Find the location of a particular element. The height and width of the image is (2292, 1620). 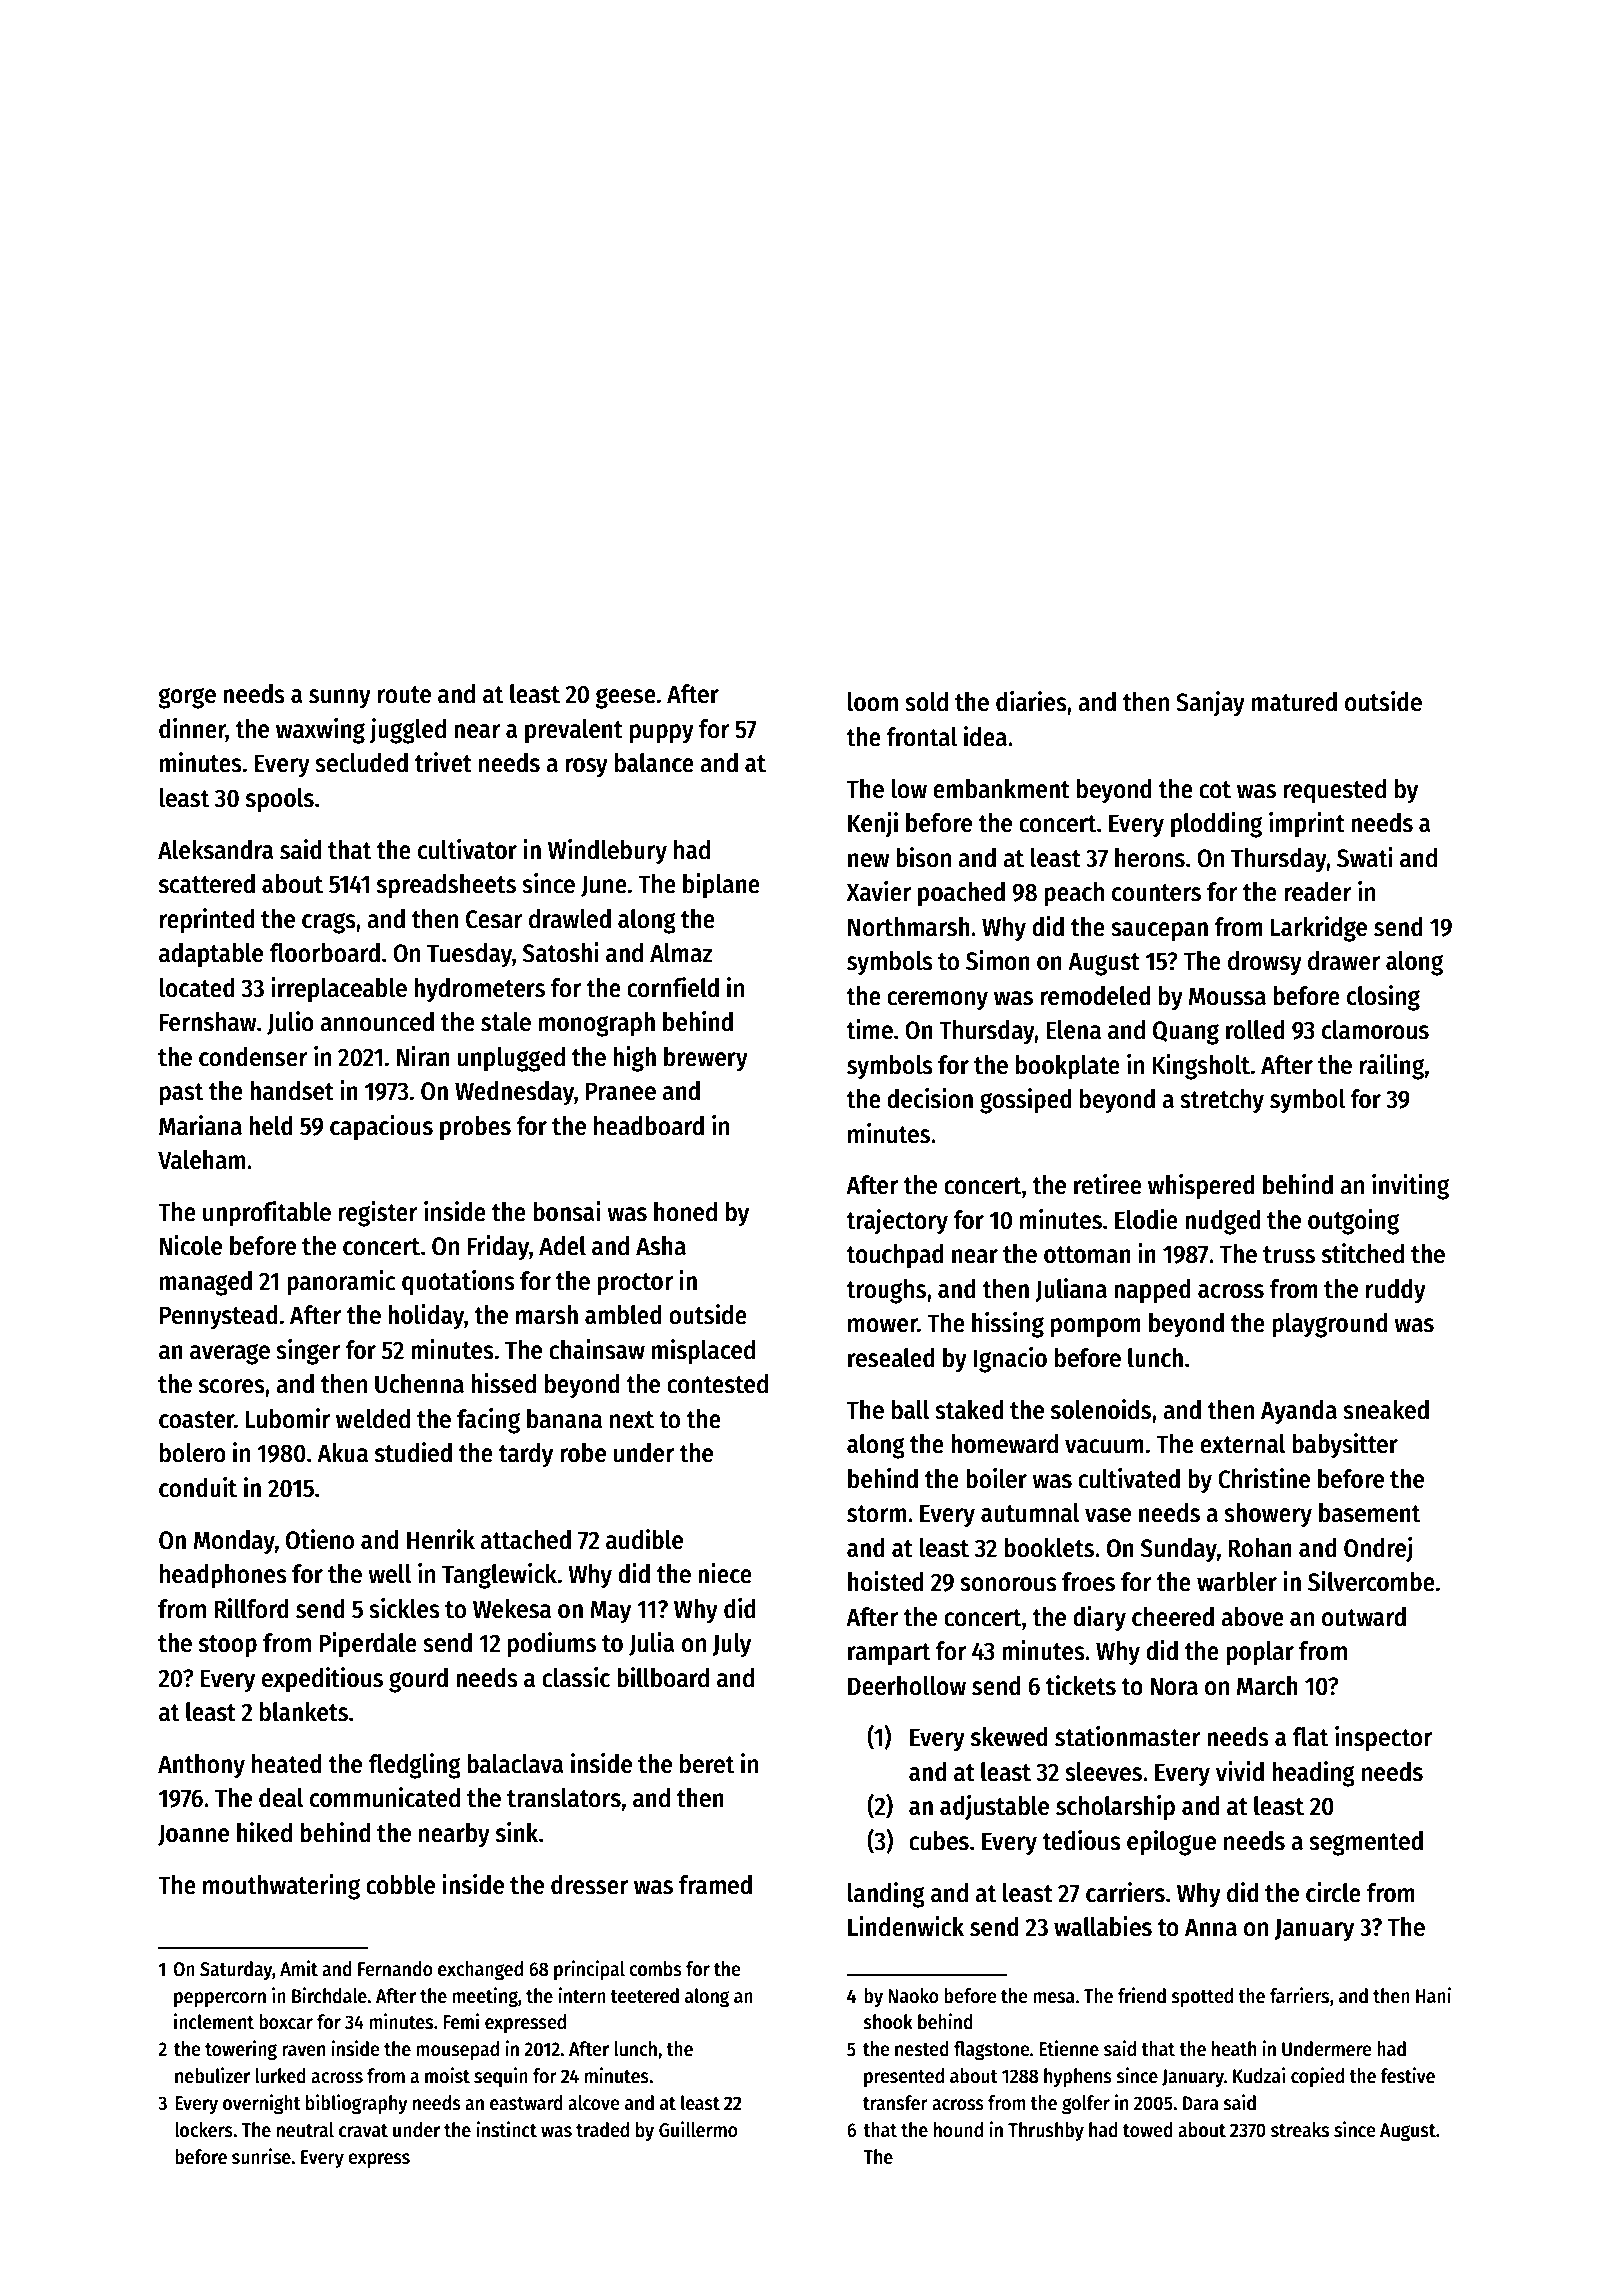

register is located at coordinates (378, 1214).
